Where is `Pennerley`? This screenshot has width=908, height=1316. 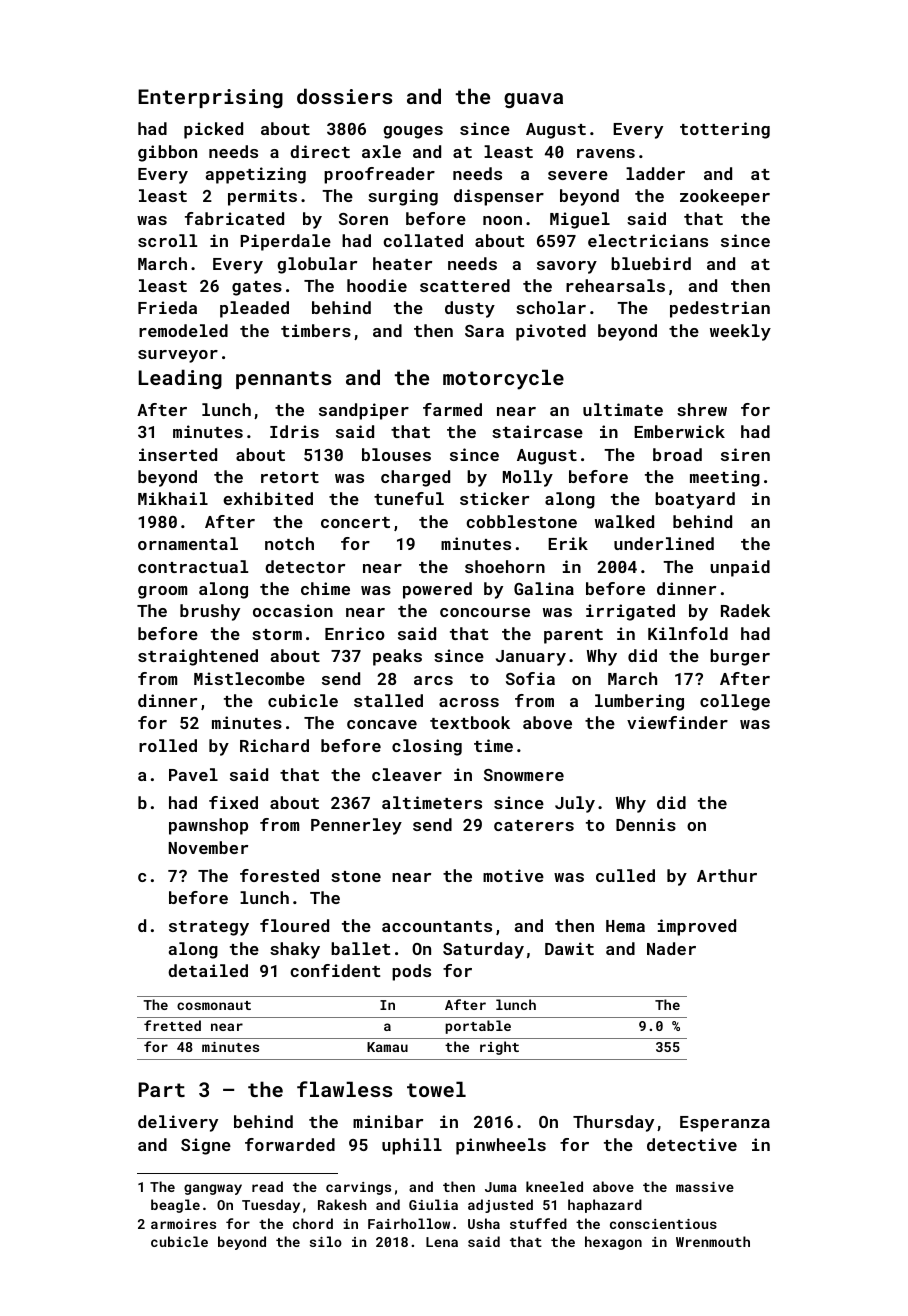 Pennerley is located at coordinates (356, 826).
